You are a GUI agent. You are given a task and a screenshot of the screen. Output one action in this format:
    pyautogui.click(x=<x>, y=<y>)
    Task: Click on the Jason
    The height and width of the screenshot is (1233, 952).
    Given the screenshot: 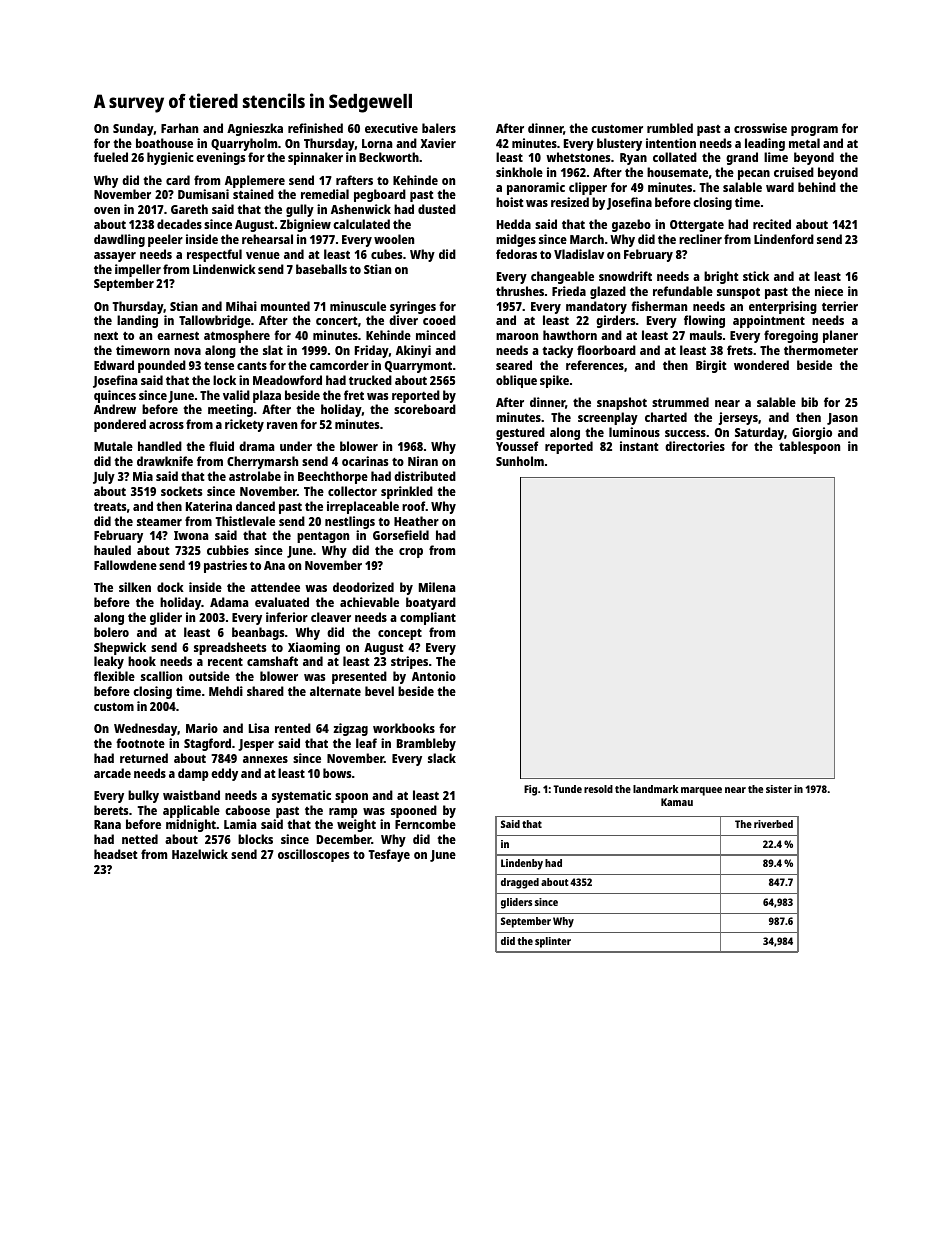 What is the action you would take?
    pyautogui.click(x=842, y=419)
